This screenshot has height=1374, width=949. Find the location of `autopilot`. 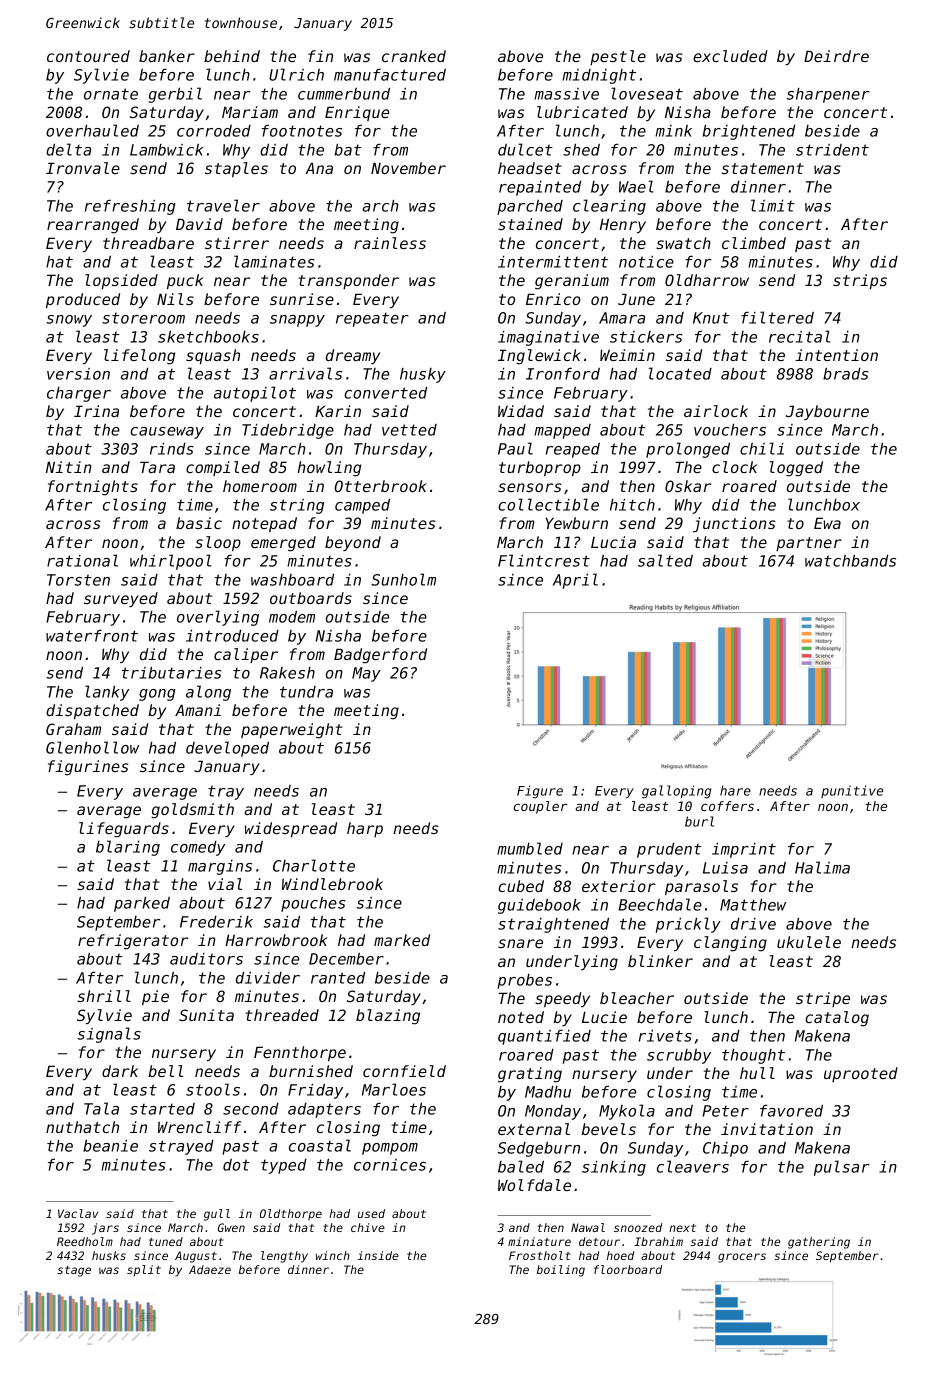

autopilot is located at coordinates (255, 394).
